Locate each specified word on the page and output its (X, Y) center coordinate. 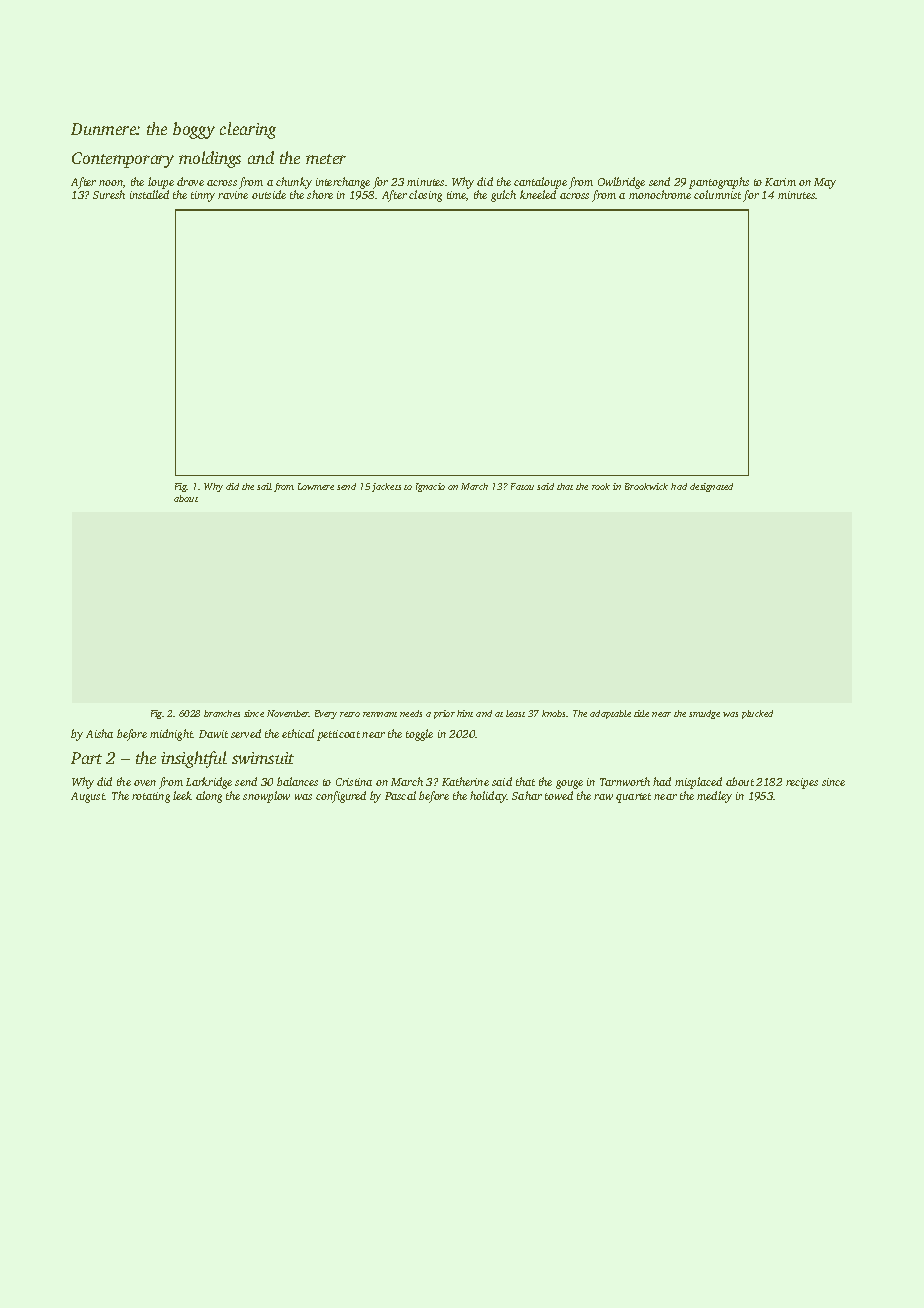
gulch (503, 196)
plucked (757, 714)
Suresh (109, 194)
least (515, 713)
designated (711, 487)
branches (222, 713)
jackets (386, 487)
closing (425, 196)
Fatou (522, 486)
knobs (554, 713)
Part (86, 758)
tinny (203, 196)
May (825, 183)
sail (264, 486)
